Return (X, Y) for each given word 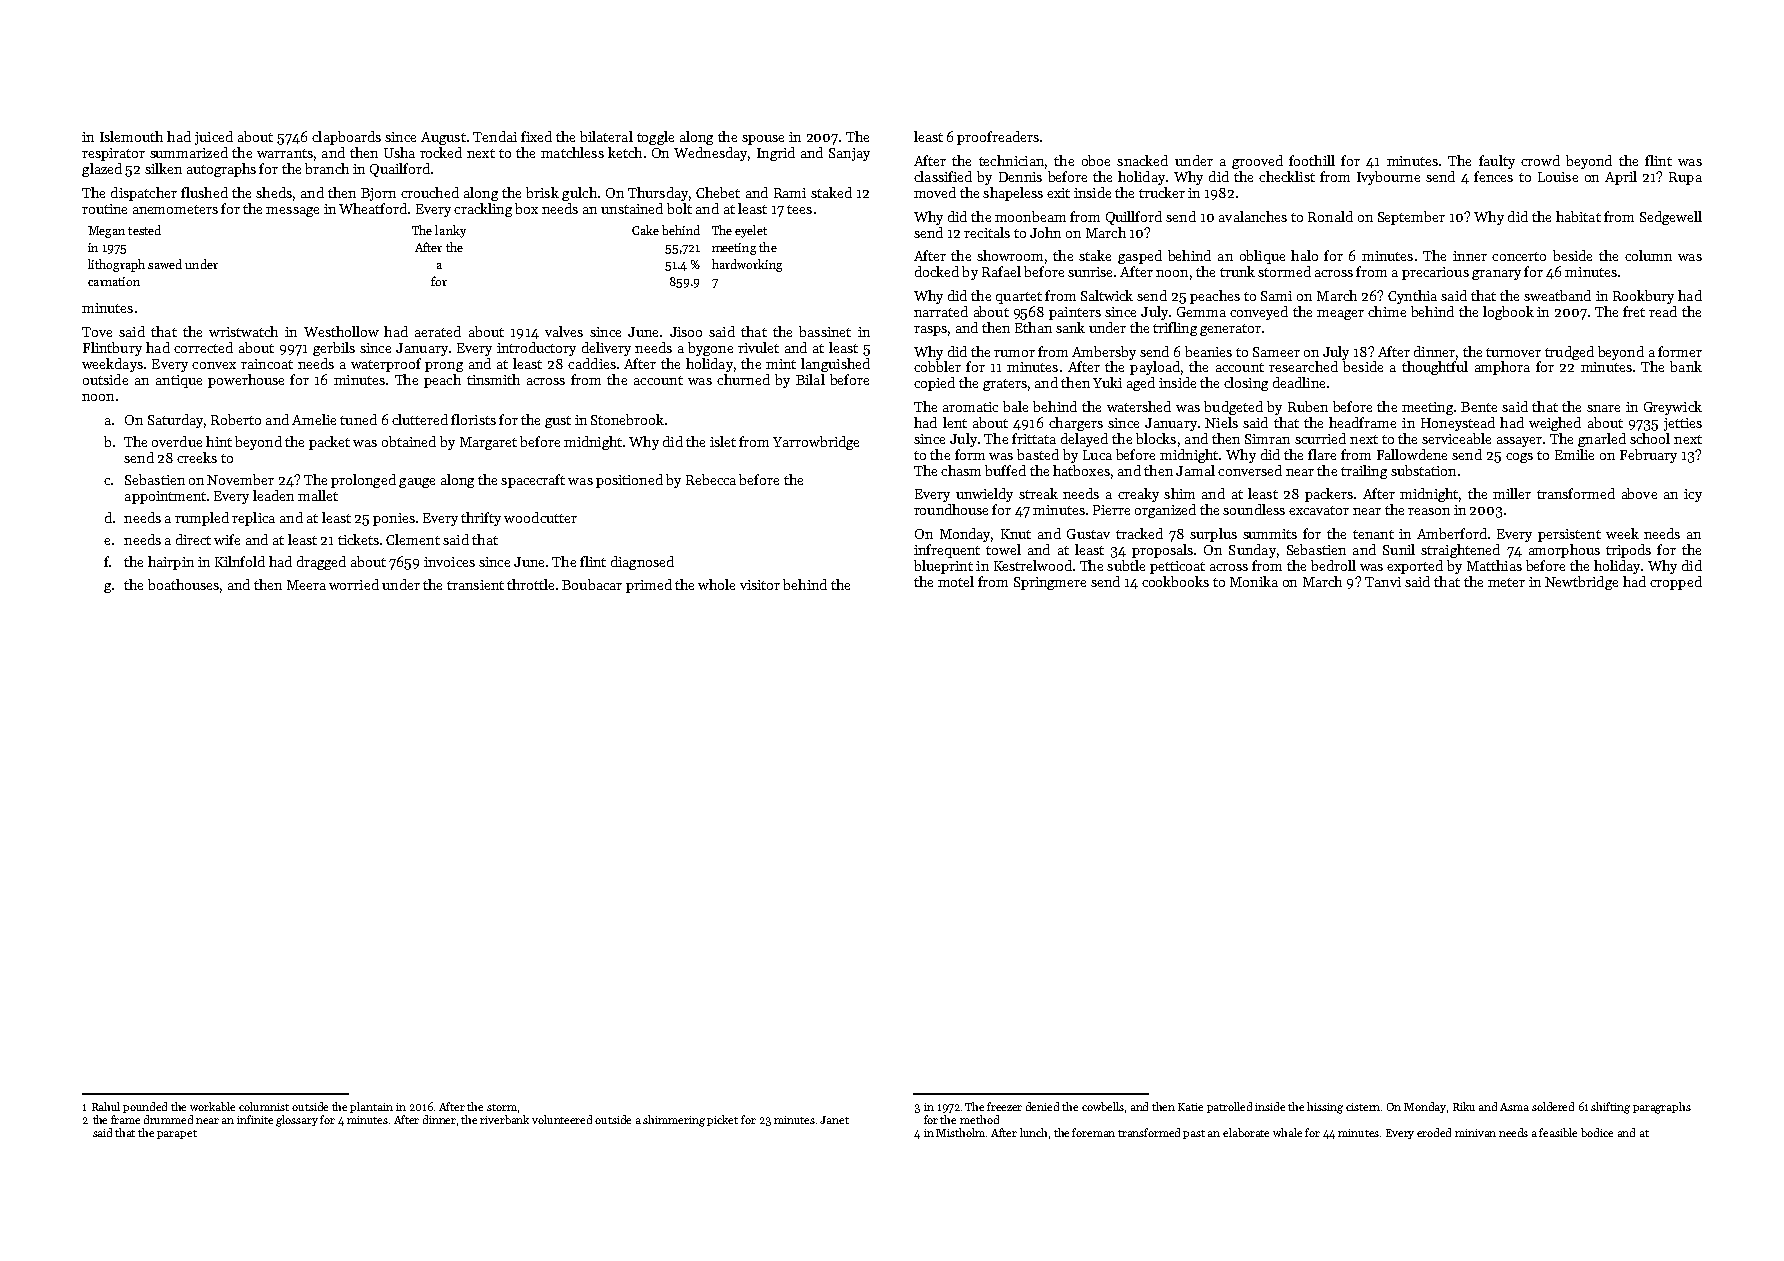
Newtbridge (1581, 583)
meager (1340, 315)
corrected (203, 347)
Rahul (106, 1106)
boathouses (183, 584)
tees (799, 209)
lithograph (116, 265)
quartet (1019, 298)
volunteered (562, 1119)
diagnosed (642, 563)
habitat (1578, 216)
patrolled (1229, 1107)
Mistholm (961, 1132)
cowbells (1103, 1106)
